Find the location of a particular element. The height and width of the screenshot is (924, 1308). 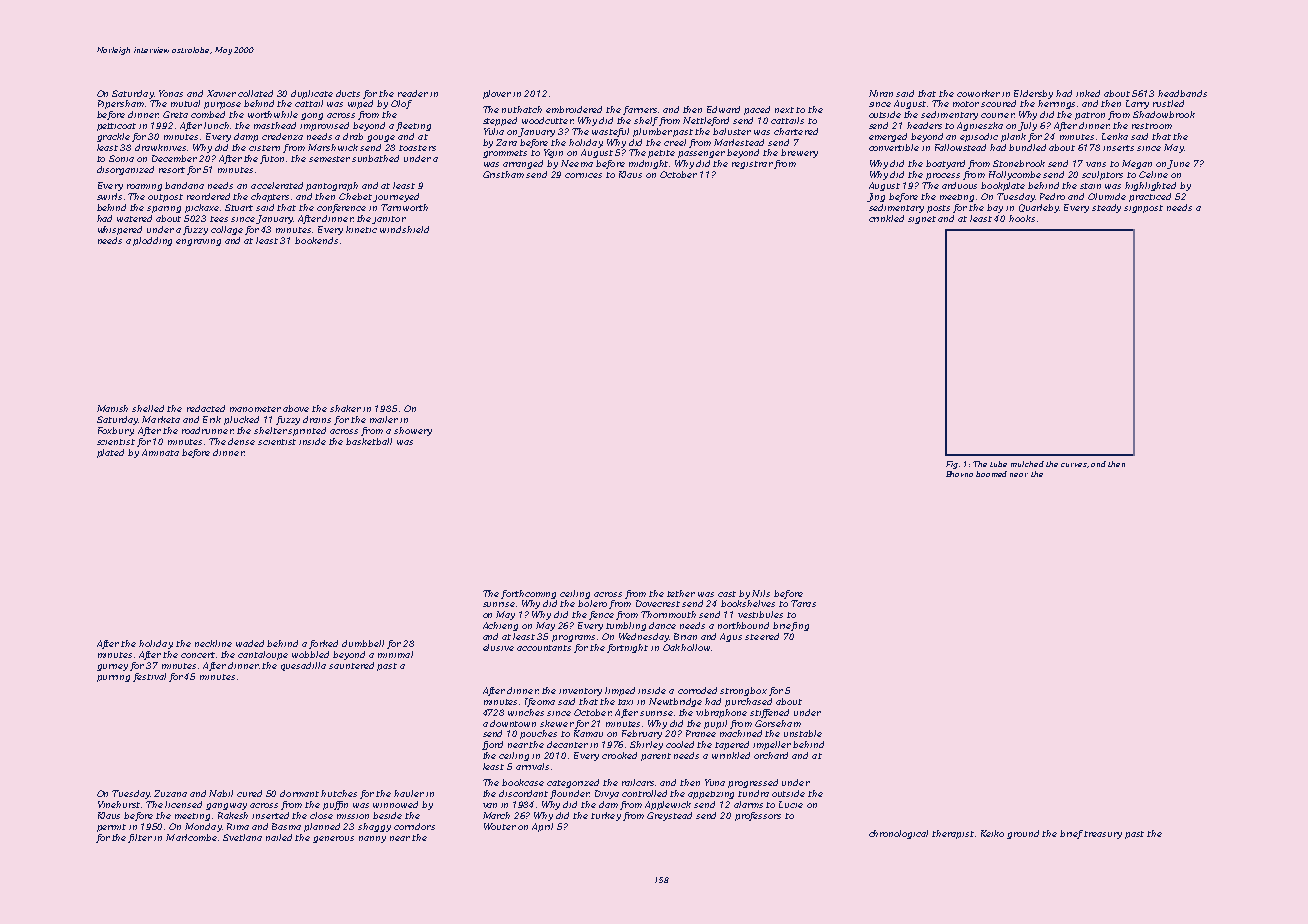

inked is located at coordinates (1088, 93).
